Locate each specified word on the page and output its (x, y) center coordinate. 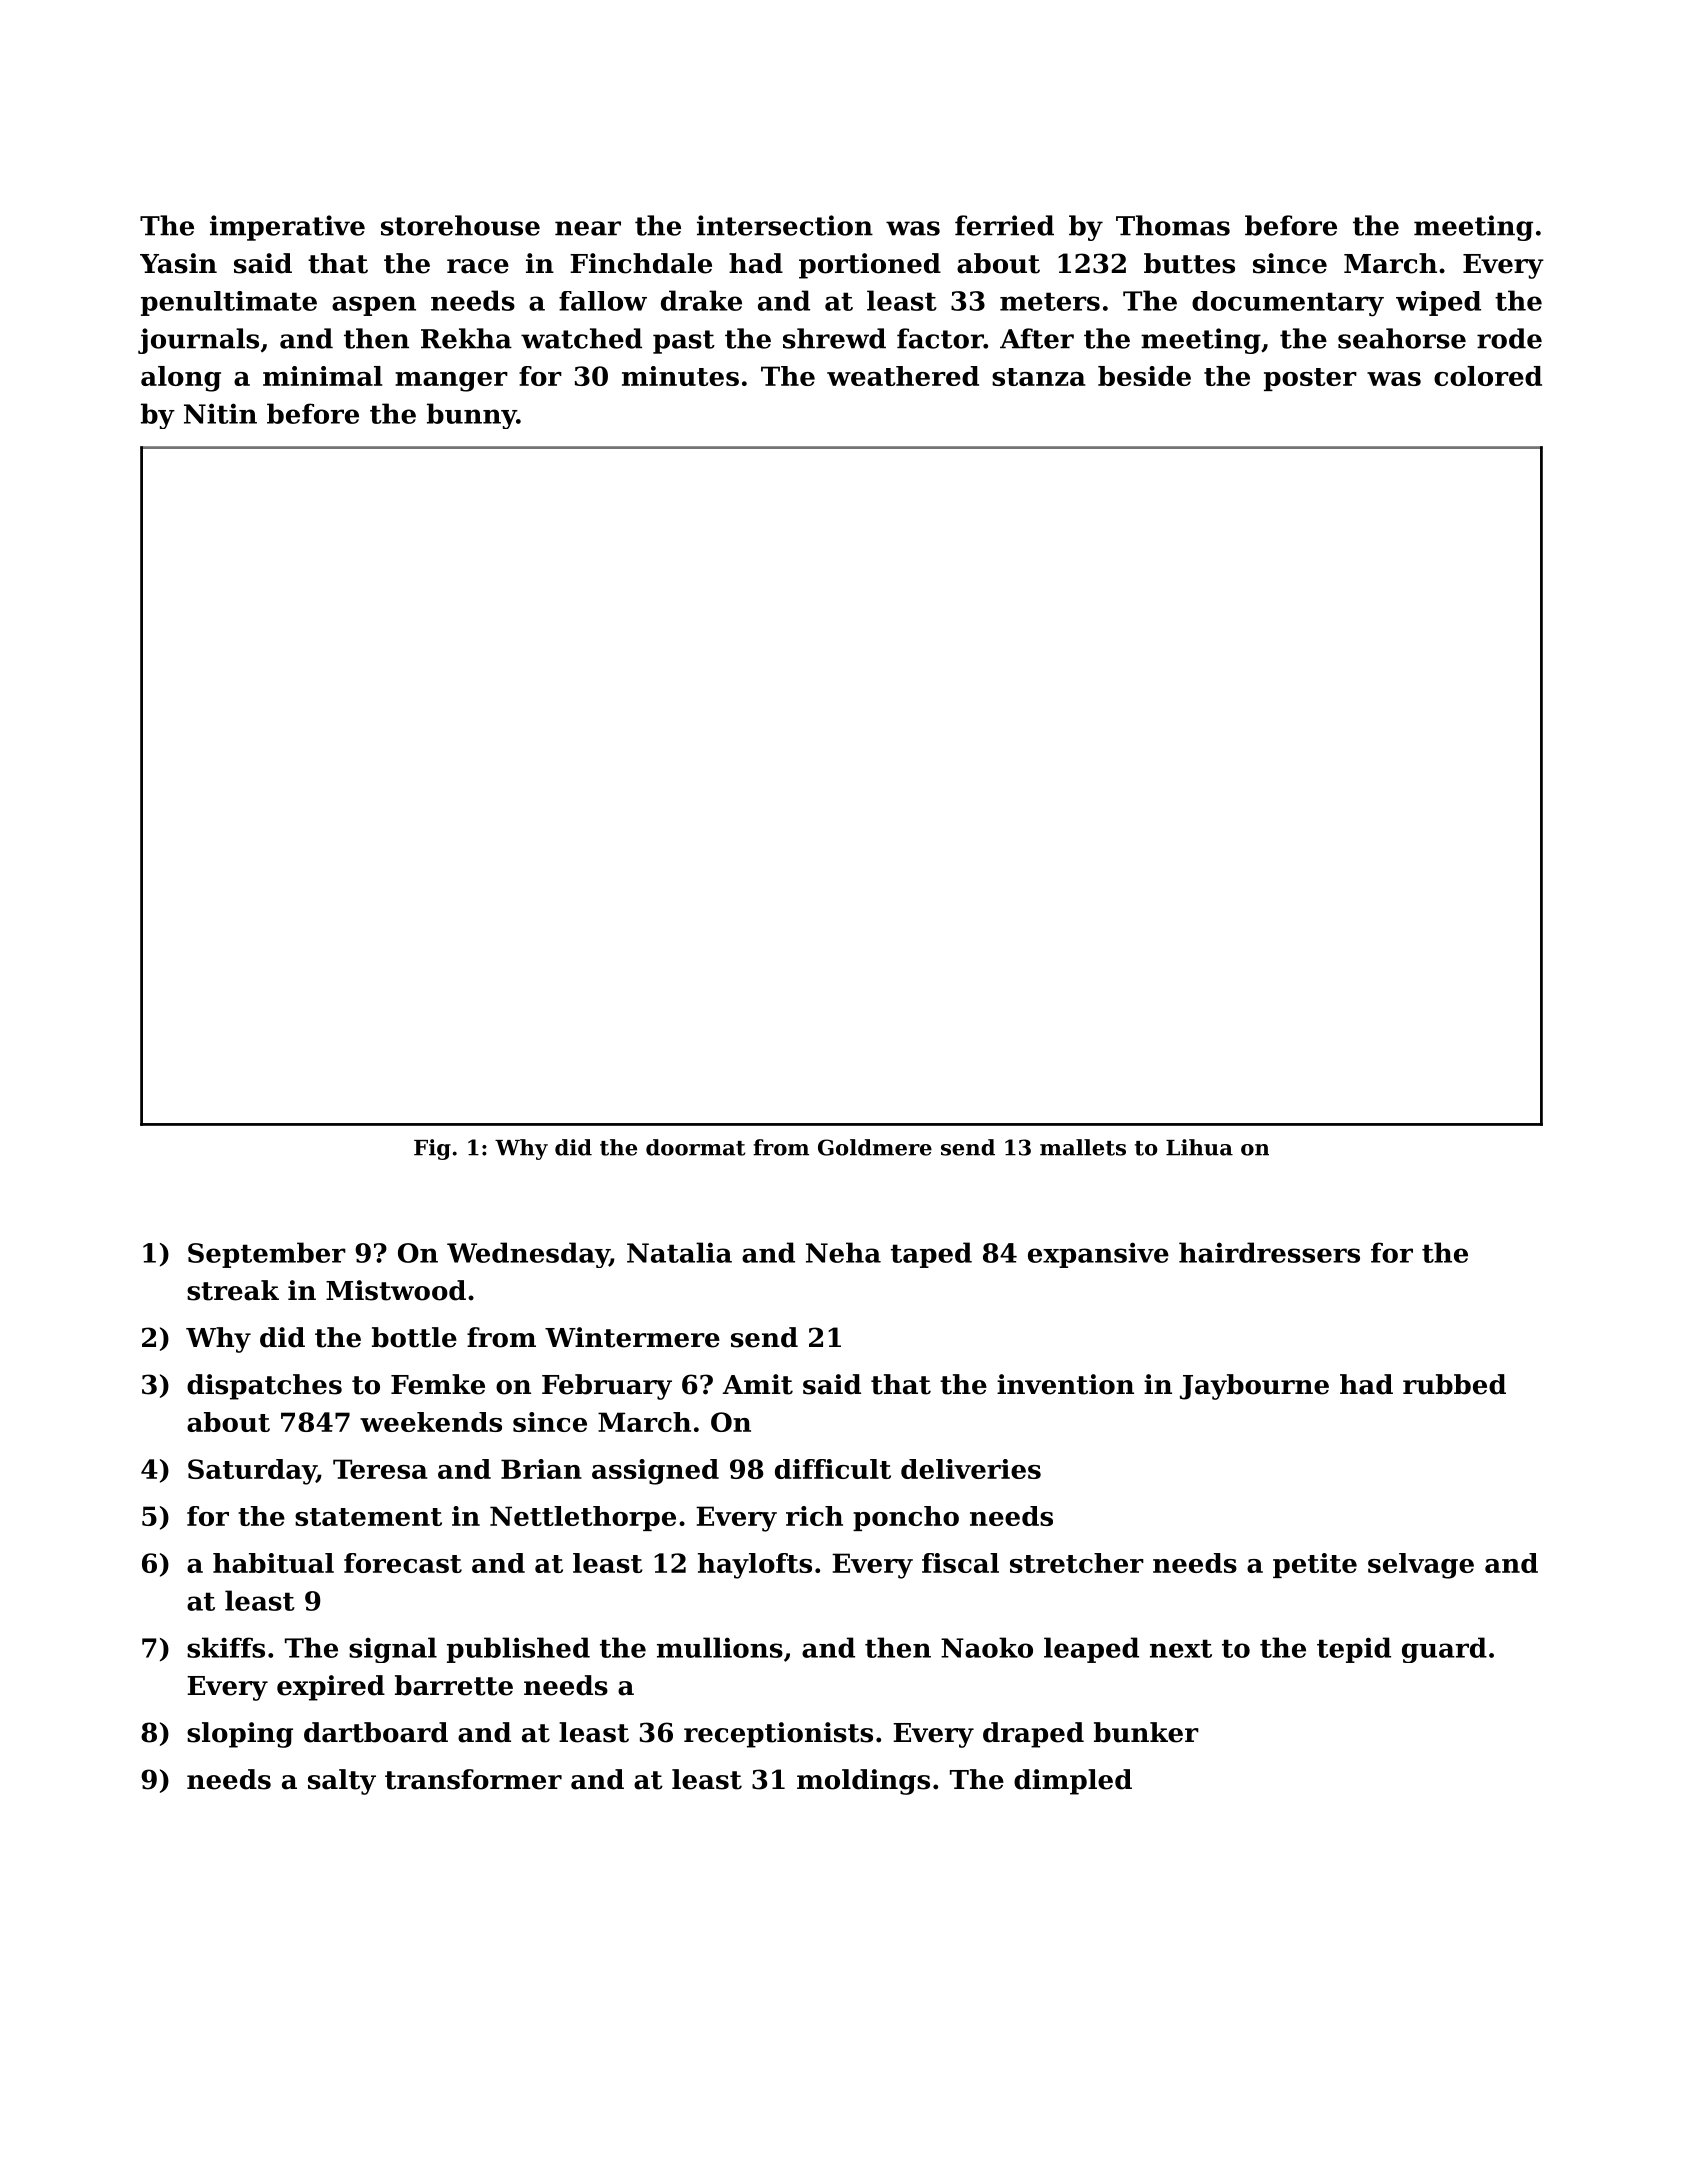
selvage (1421, 1566)
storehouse (460, 225)
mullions (720, 1647)
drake (701, 300)
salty (342, 1782)
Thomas (1173, 225)
